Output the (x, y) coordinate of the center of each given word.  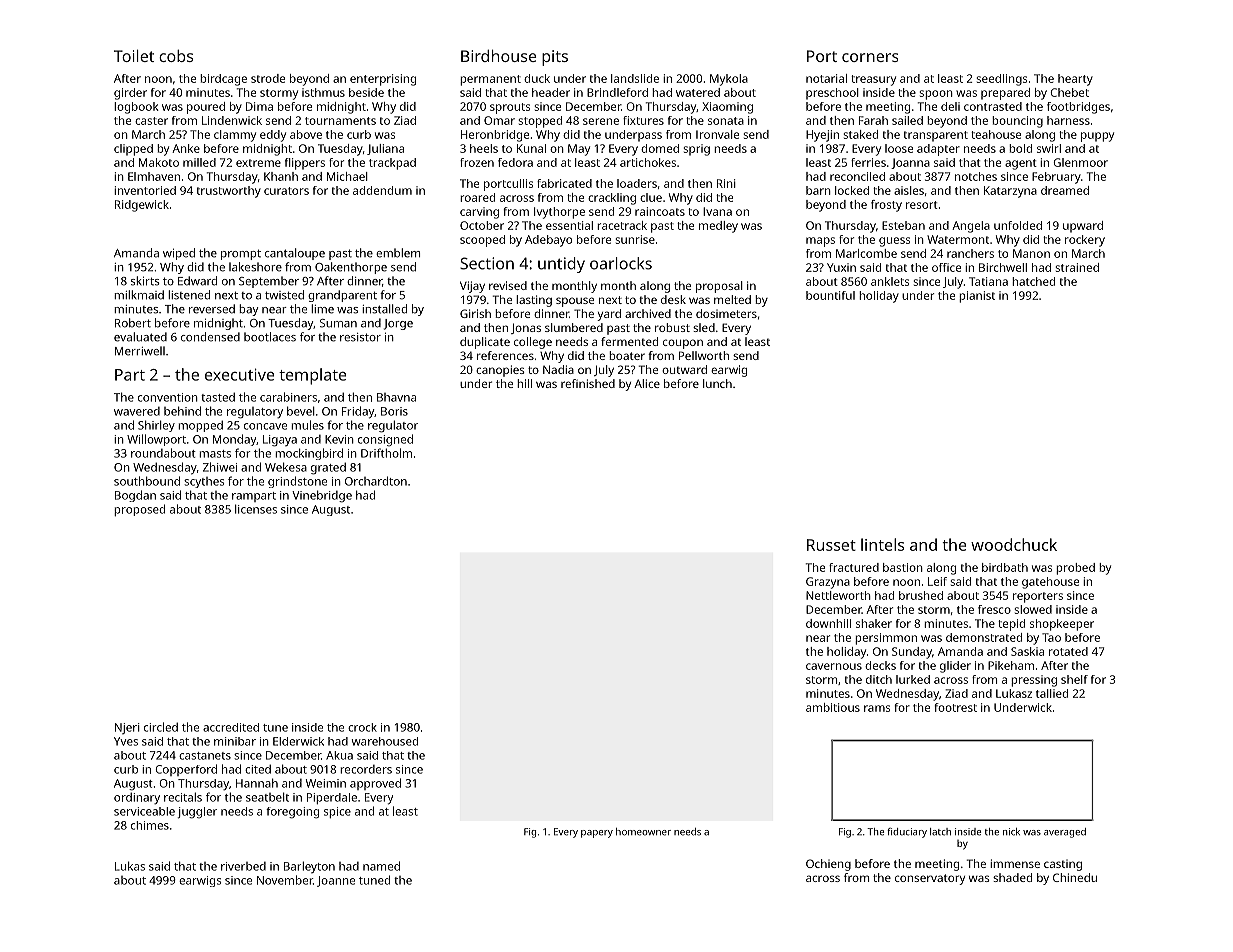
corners (870, 57)
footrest (955, 707)
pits (555, 58)
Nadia (558, 369)
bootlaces (270, 337)
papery (597, 834)
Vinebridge (322, 496)
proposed (139, 510)
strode (268, 78)
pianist (977, 297)
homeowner (643, 832)
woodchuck (1014, 544)
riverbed (243, 866)
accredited (231, 727)
